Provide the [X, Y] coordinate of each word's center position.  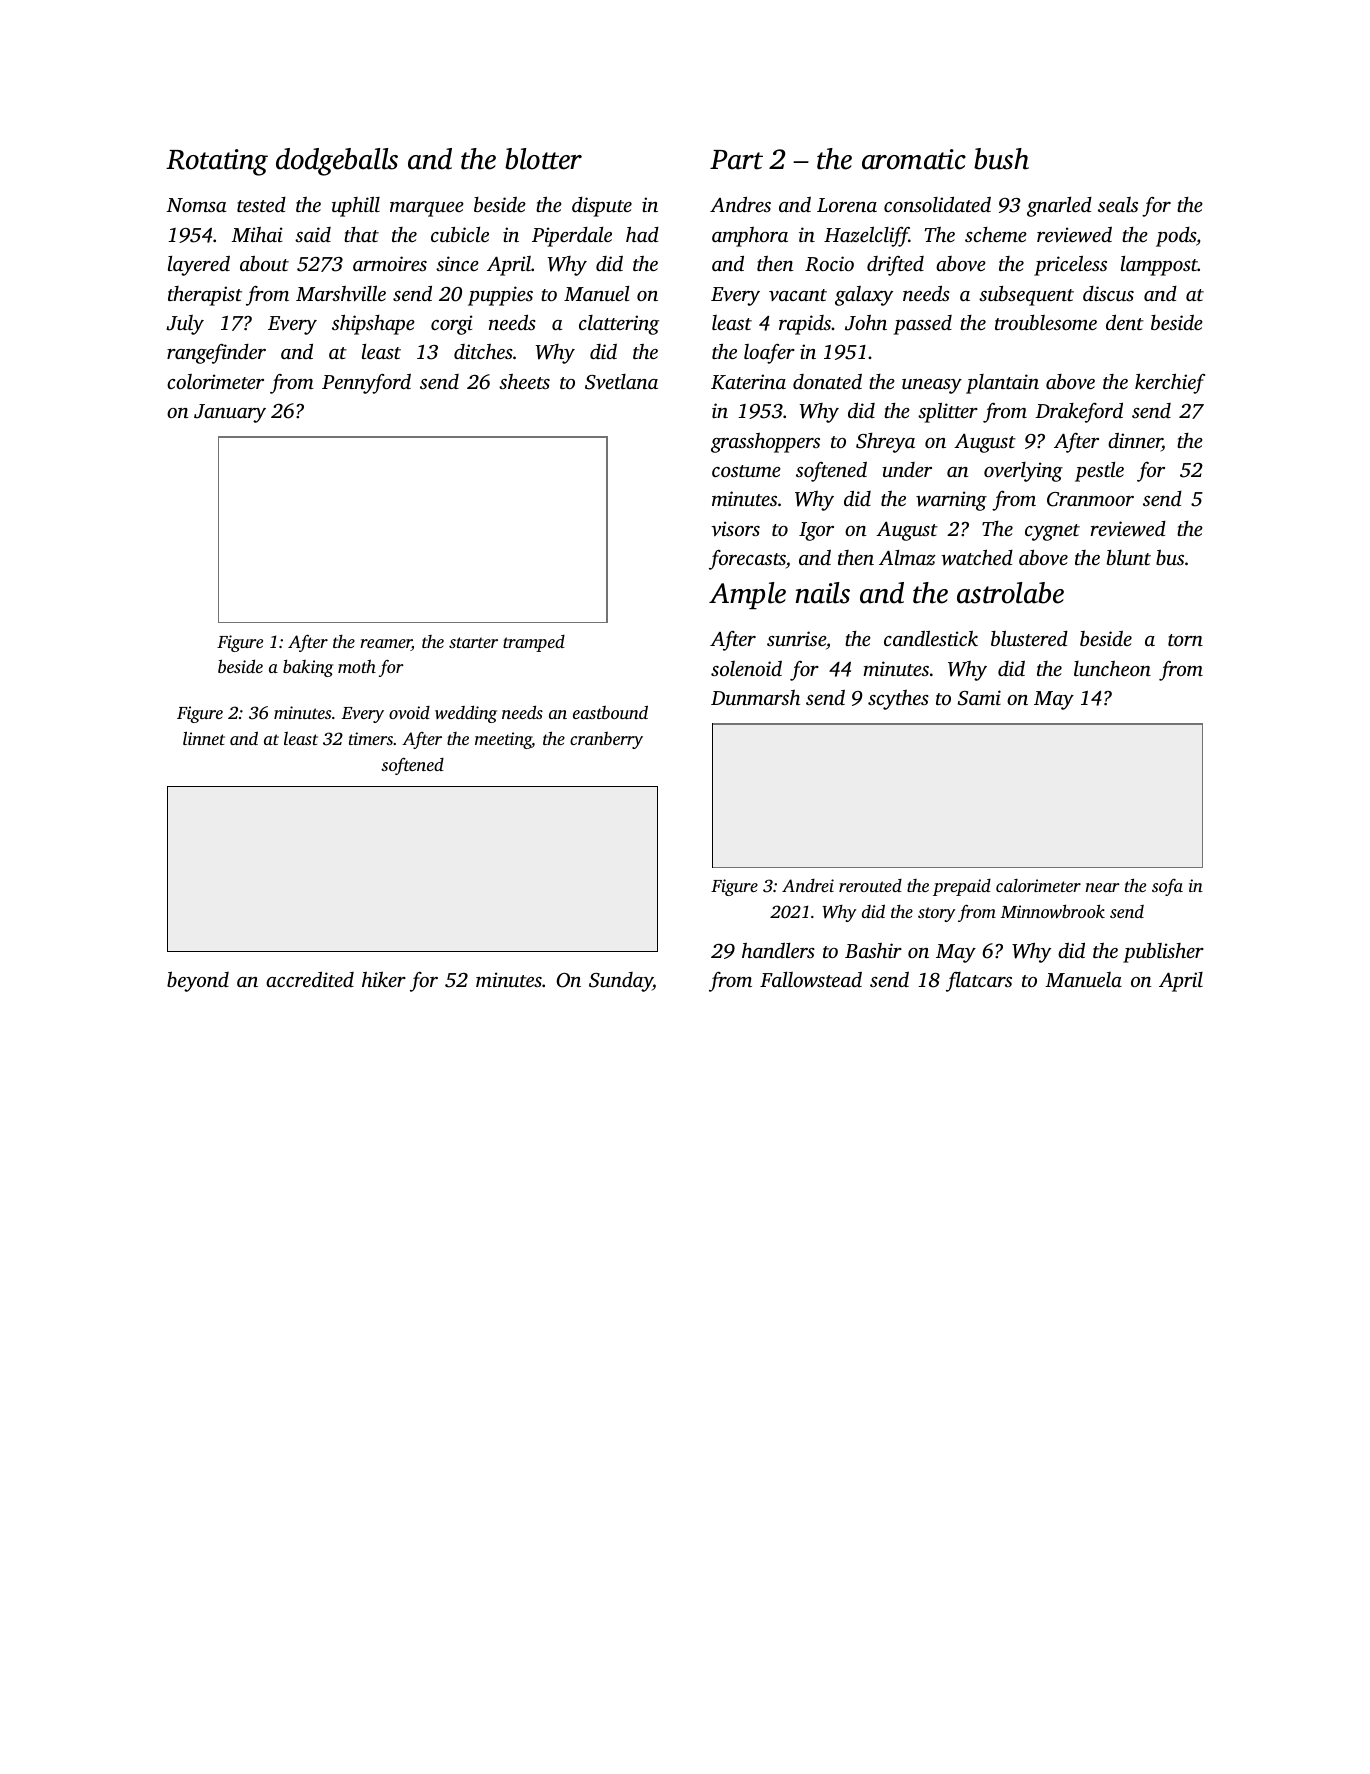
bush [1001, 159]
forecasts [747, 560]
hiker [384, 979]
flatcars [979, 982]
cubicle [460, 234]
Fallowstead [811, 979]
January [230, 413]
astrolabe [1010, 593]
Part [736, 160]
